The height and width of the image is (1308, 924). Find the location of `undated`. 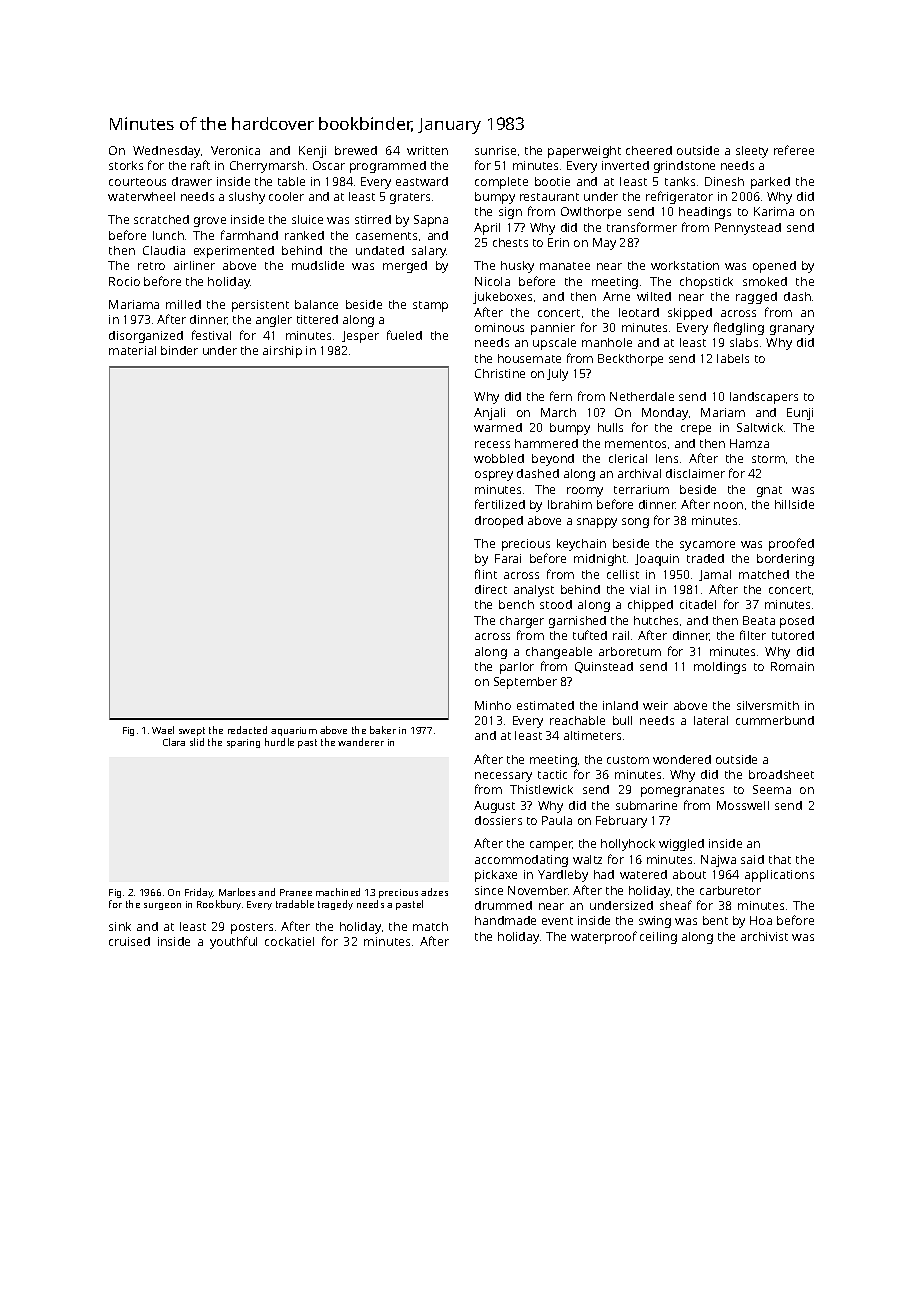

undated is located at coordinates (380, 250).
